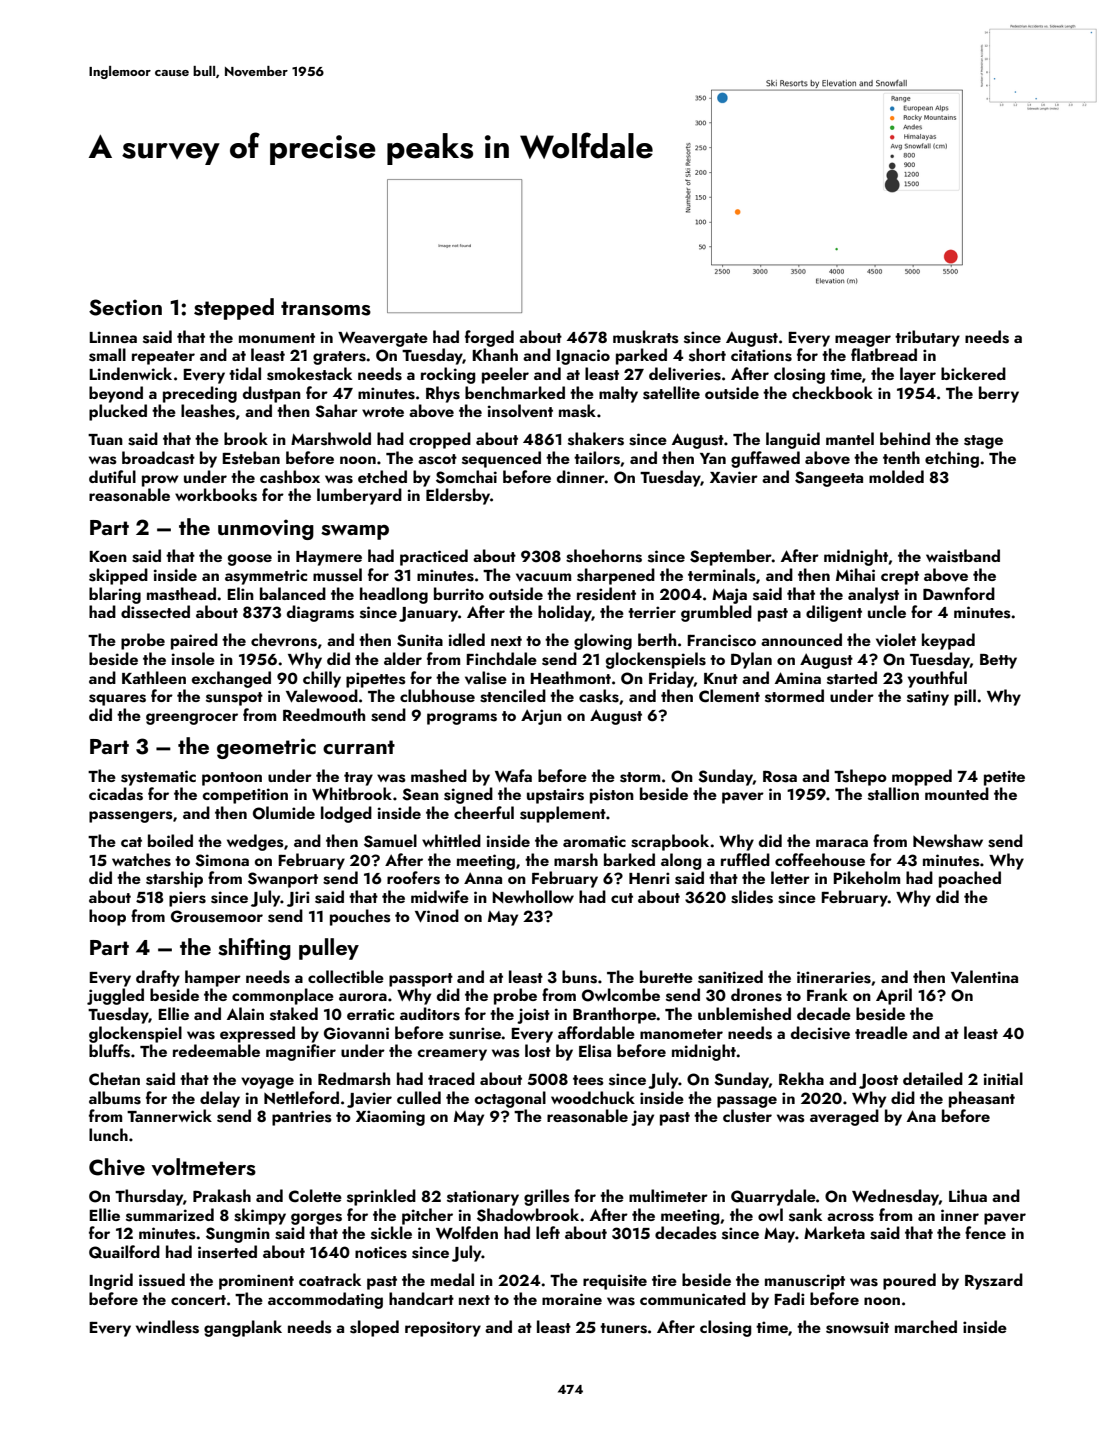  What do you see at coordinates (646, 337) in the screenshot?
I see `muskrats` at bounding box center [646, 337].
